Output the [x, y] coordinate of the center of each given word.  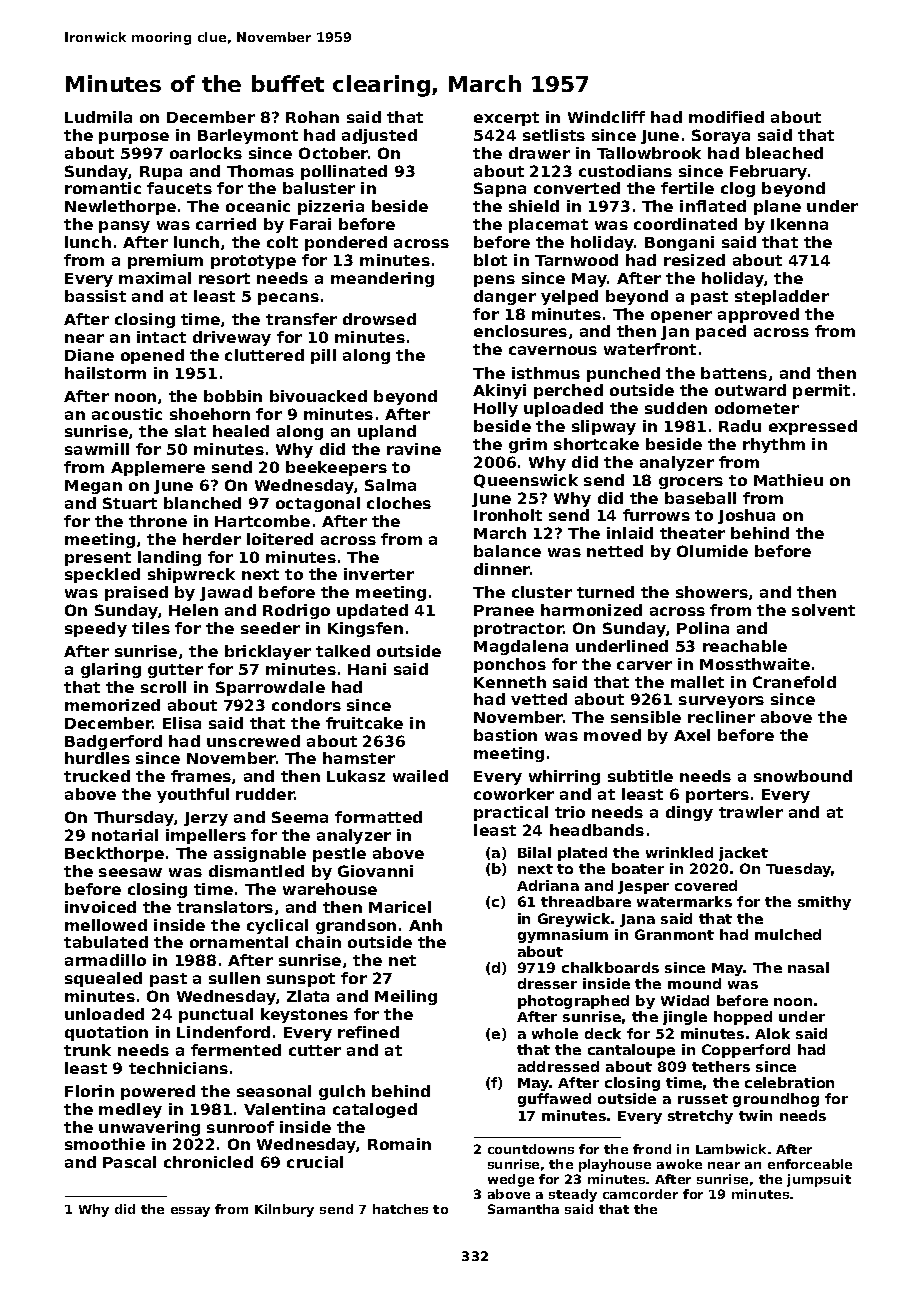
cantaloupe [631, 1051]
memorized [112, 705]
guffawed [554, 1100]
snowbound [803, 776]
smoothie [105, 1144]
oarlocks [206, 153]
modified [726, 117]
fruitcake [364, 723]
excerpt [506, 119]
